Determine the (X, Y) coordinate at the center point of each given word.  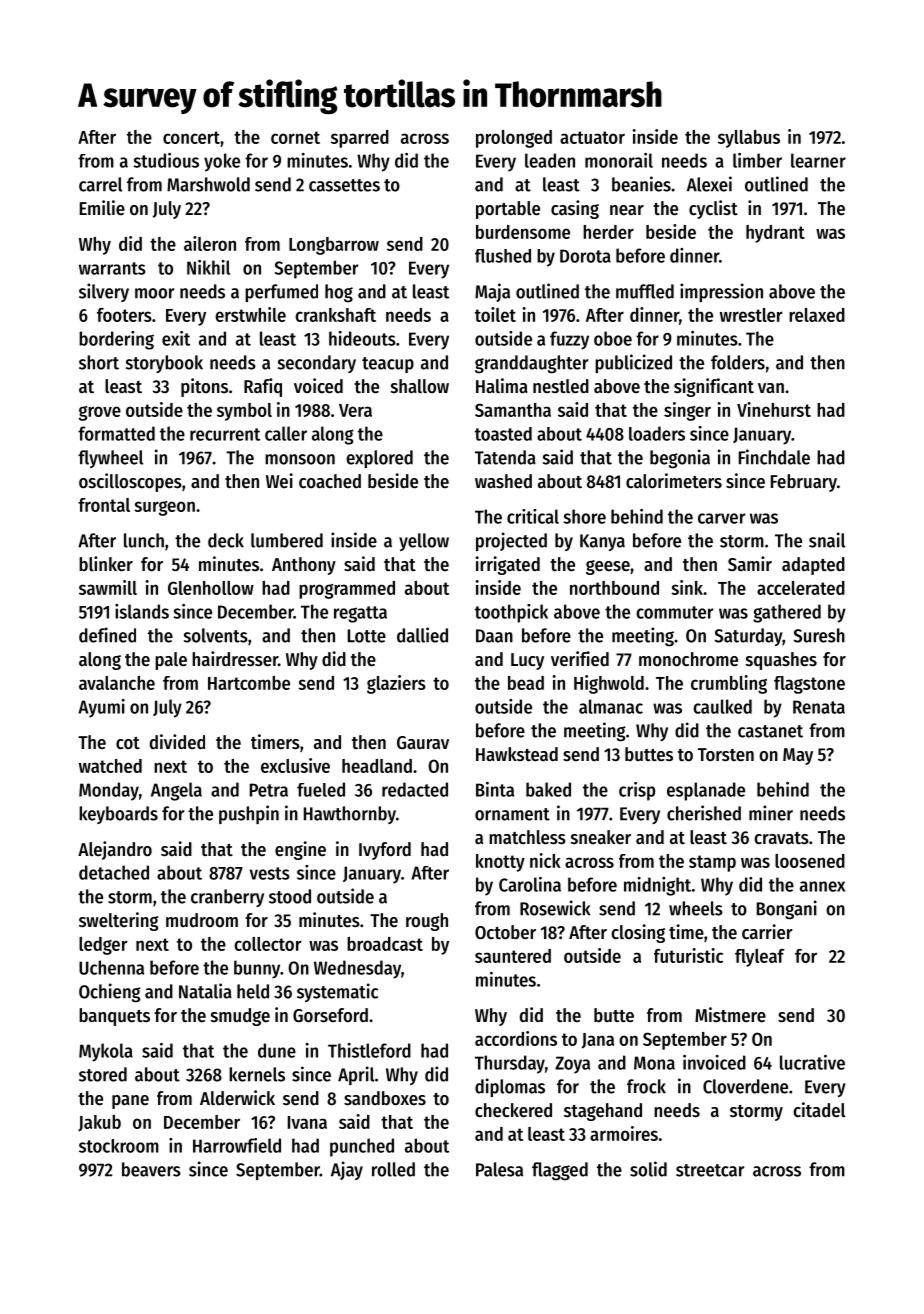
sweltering (119, 921)
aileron (210, 243)
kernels (257, 1074)
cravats (781, 838)
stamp (712, 863)
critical (533, 516)
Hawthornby (350, 815)
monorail (619, 160)
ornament (512, 814)
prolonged (514, 139)
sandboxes (385, 1098)
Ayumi (101, 708)
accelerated (801, 588)
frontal (104, 505)
